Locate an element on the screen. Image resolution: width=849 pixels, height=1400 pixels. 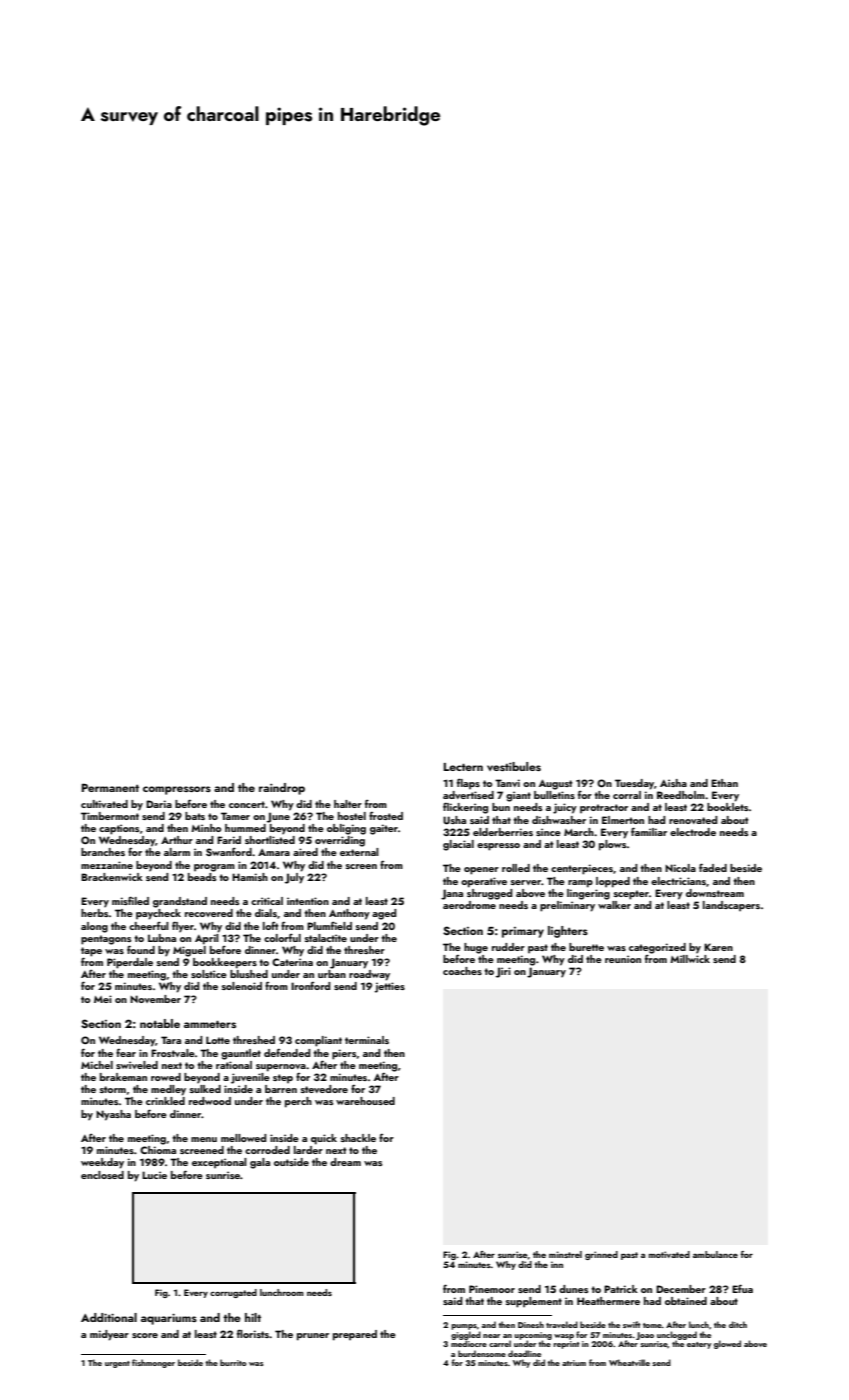
urgent is located at coordinates (117, 1364).
